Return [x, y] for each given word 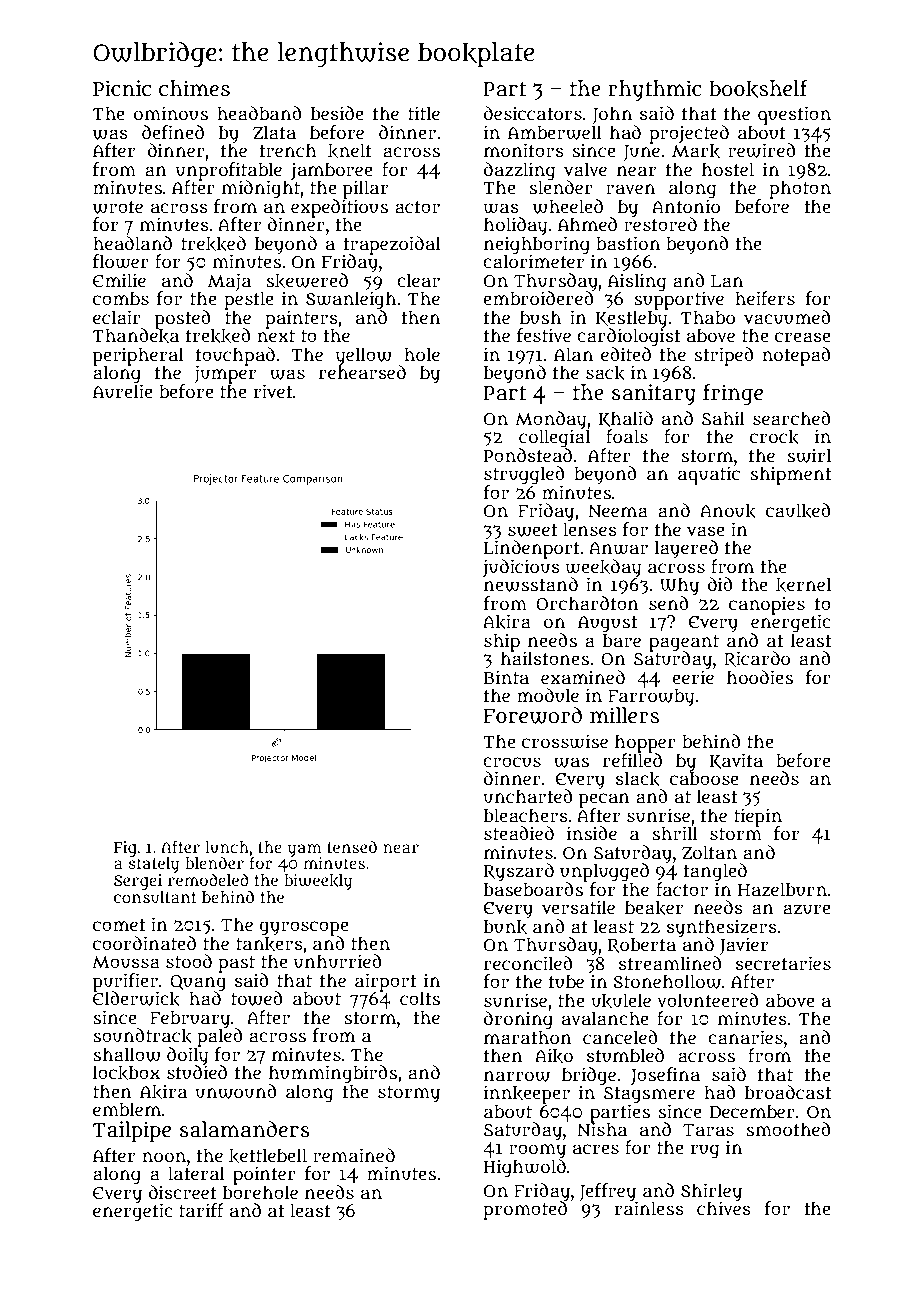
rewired [762, 150]
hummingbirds [333, 1074]
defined [173, 132]
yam [305, 850]
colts [420, 998]
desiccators [533, 113]
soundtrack [142, 1036]
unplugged [604, 872]
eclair [117, 317]
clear [418, 280]
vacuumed [787, 317]
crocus [512, 762]
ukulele [621, 1001]
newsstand [531, 584]
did [720, 584]
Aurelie [123, 391]
